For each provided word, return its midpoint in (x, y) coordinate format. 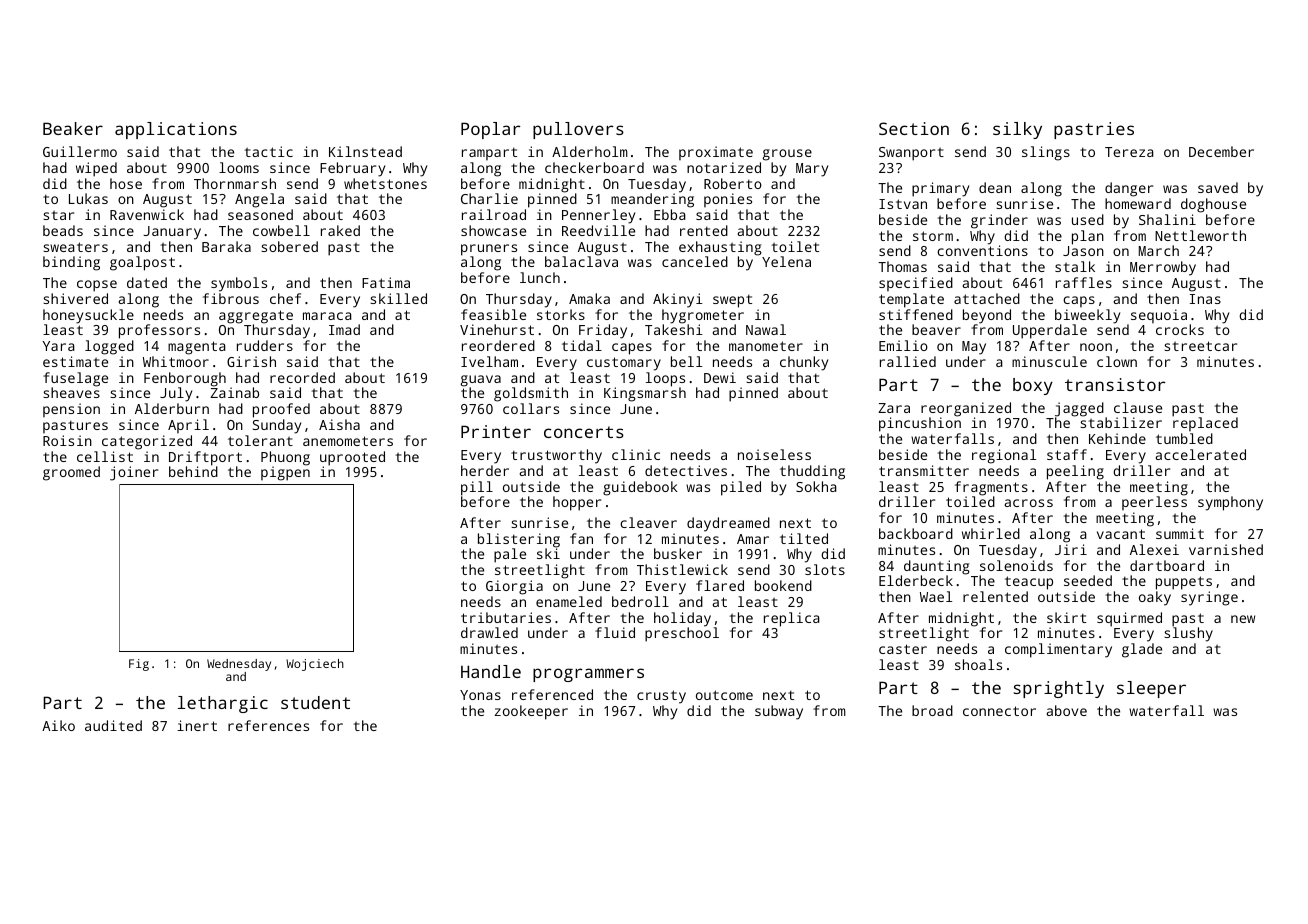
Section (914, 128)
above (1067, 710)
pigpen (285, 473)
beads (63, 230)
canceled (695, 261)
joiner (134, 473)
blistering (519, 540)
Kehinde (1117, 438)
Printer (496, 431)
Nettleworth (1200, 235)
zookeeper (531, 712)
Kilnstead (365, 151)
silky (1017, 130)
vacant (1121, 534)
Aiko (58, 725)
